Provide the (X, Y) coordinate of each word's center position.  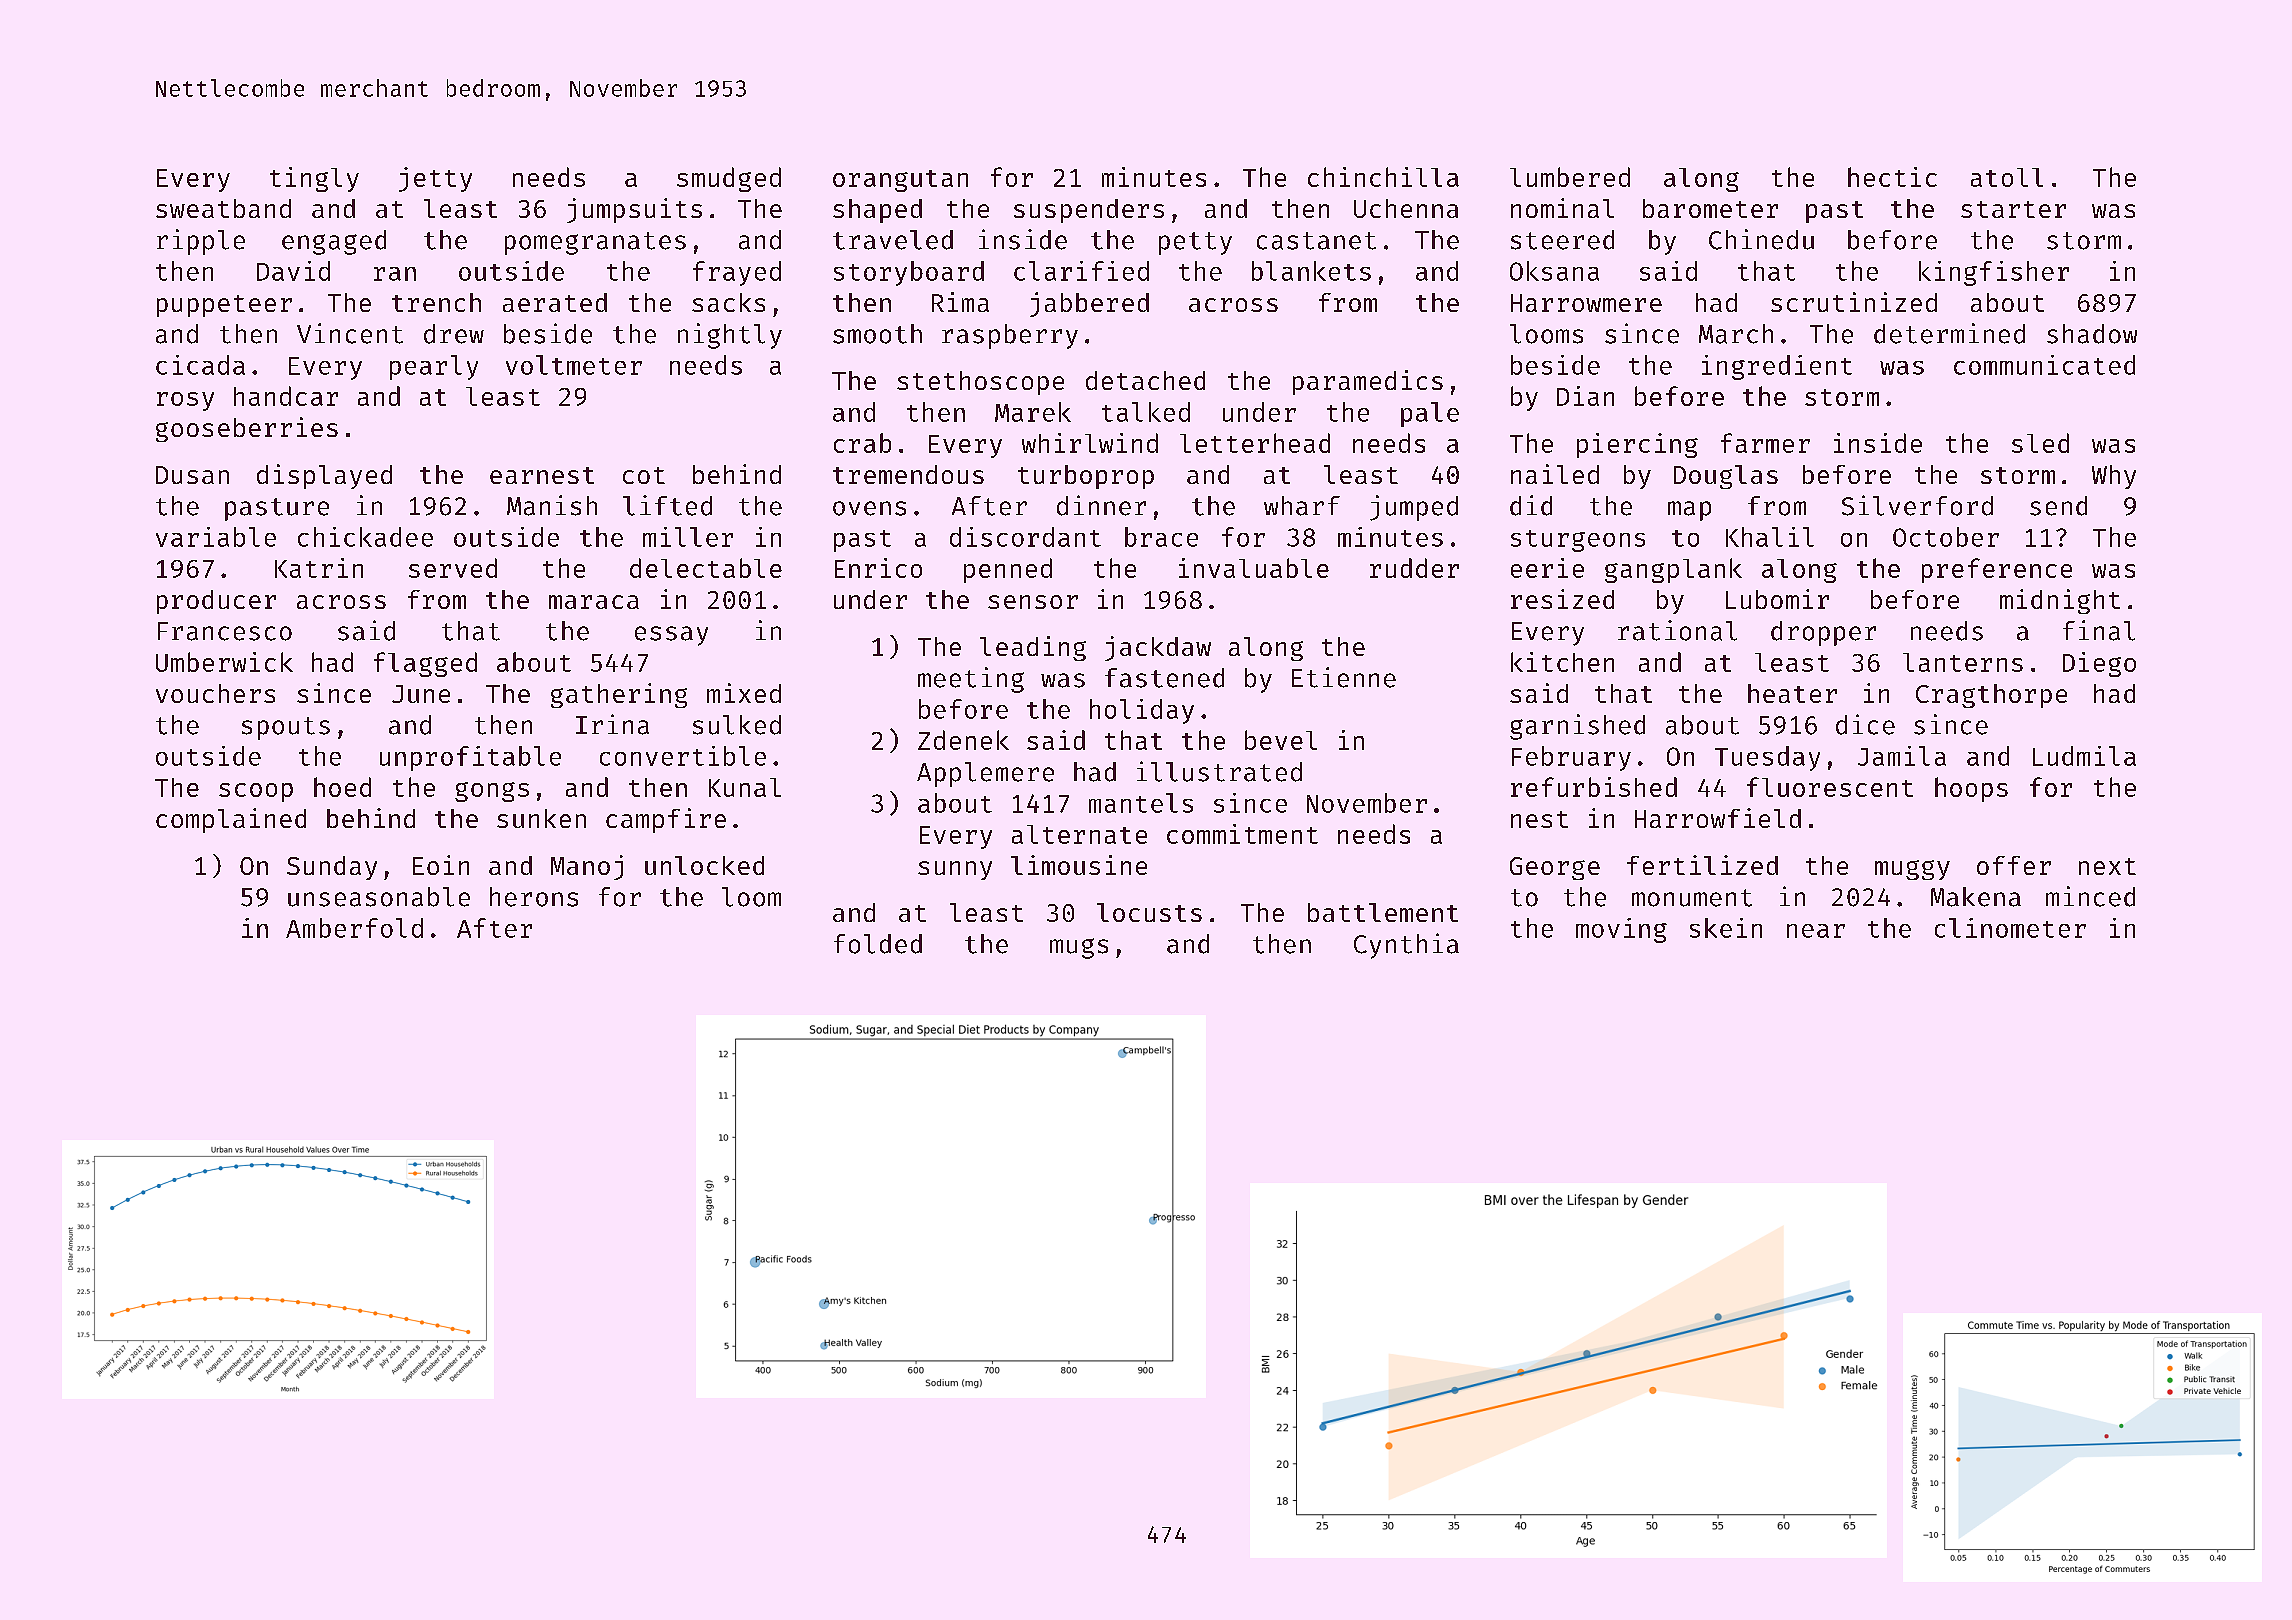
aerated (555, 302)
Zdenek (963, 740)
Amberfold (354, 928)
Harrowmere (1586, 303)
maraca (594, 602)
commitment (1242, 834)
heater (1792, 693)
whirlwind (1090, 443)
